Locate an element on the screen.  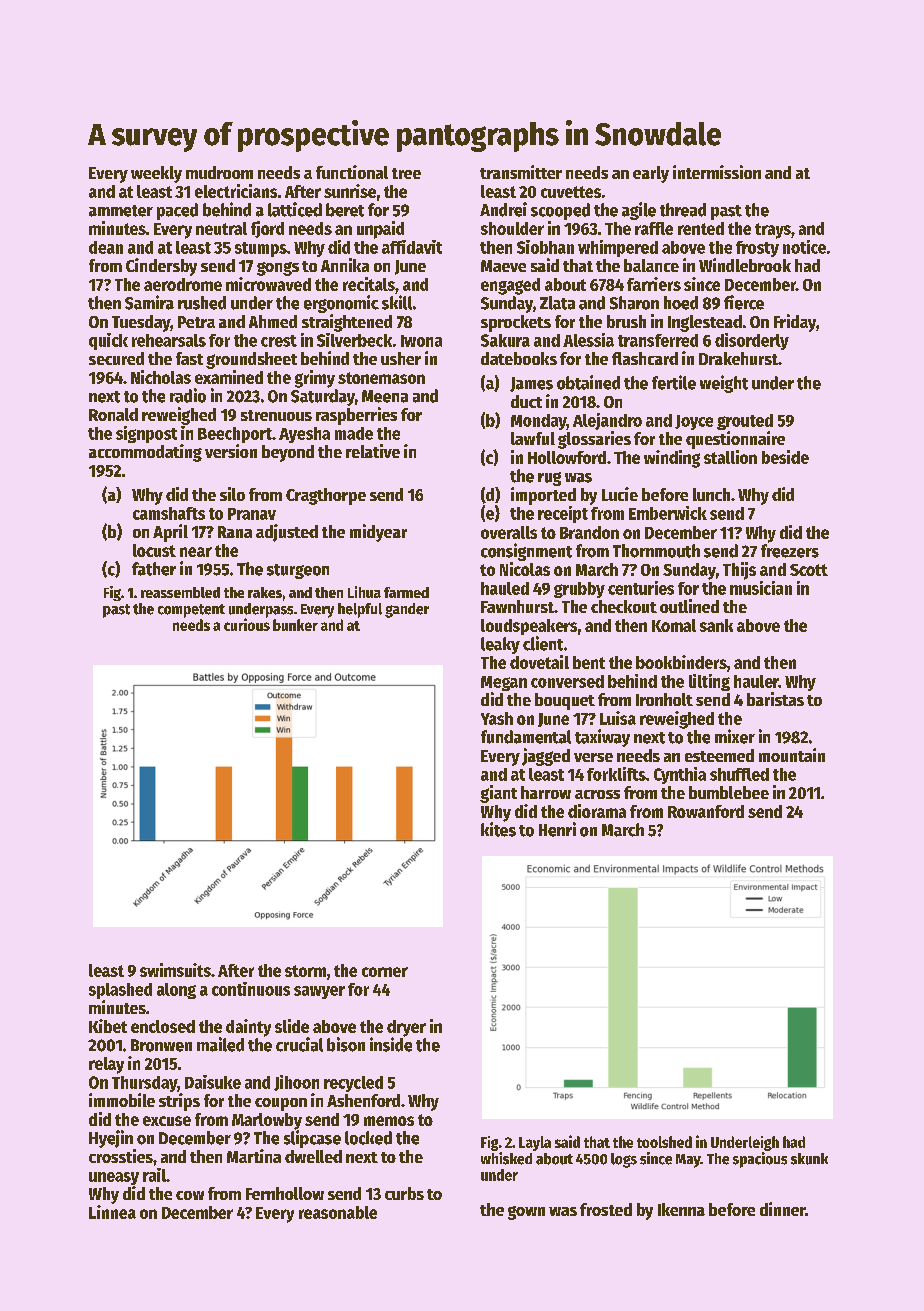
toolshed is located at coordinates (664, 1142).
